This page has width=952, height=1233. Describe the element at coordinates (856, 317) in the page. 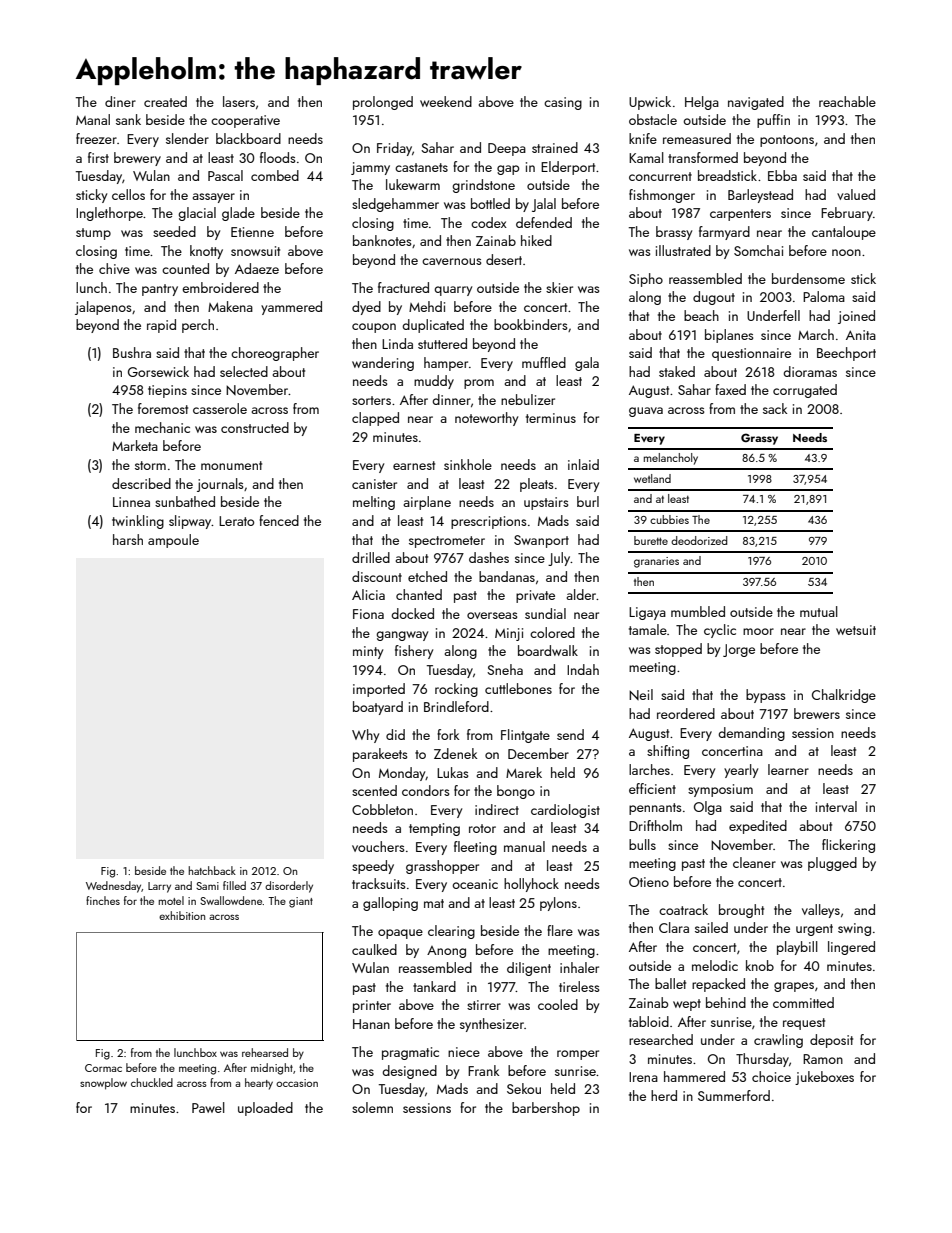

I see `joined` at that location.
